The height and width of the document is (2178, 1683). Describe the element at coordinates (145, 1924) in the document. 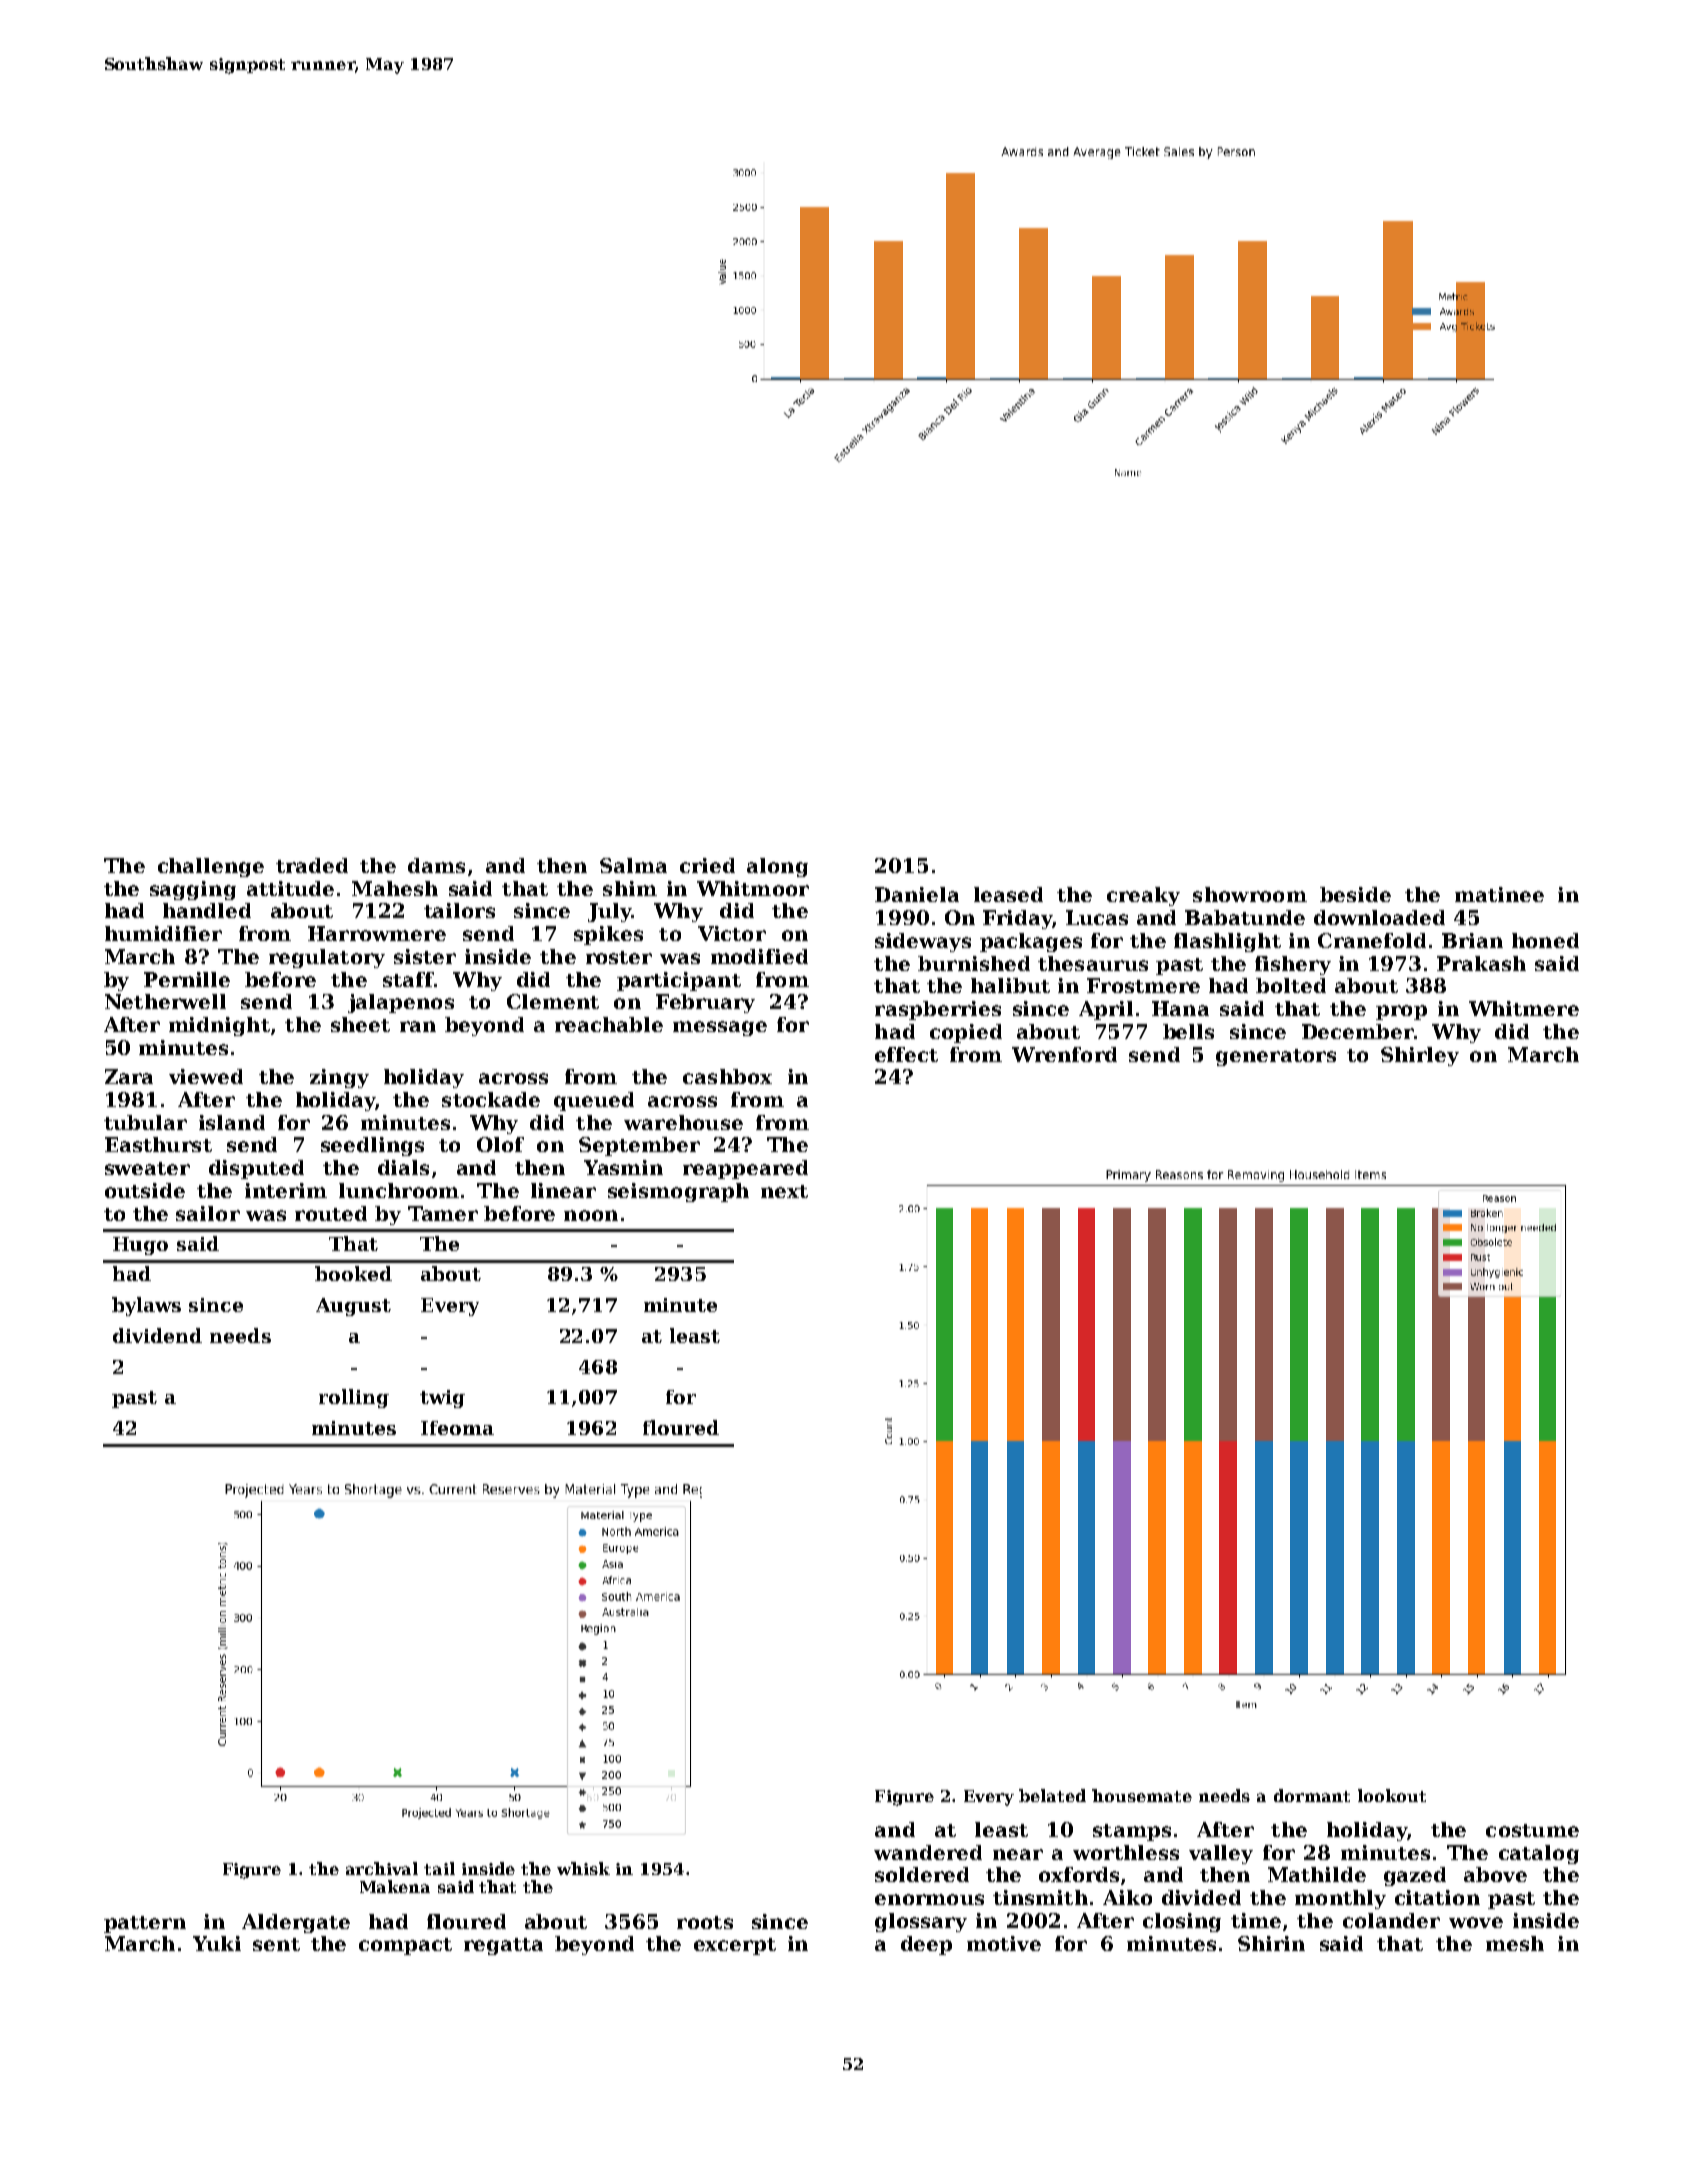

I see `pattern` at that location.
